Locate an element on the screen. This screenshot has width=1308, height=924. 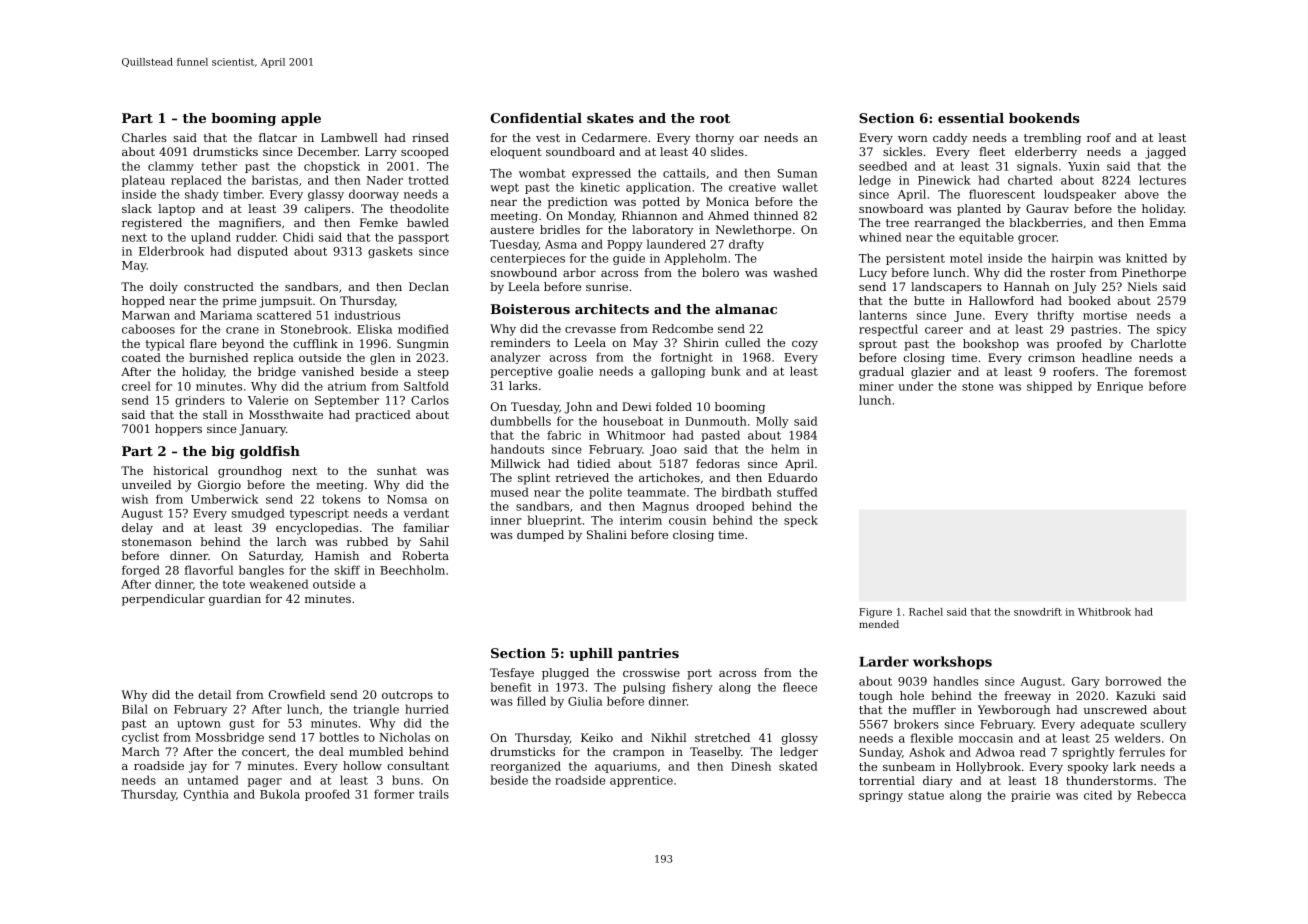
vanished is located at coordinates (328, 371).
